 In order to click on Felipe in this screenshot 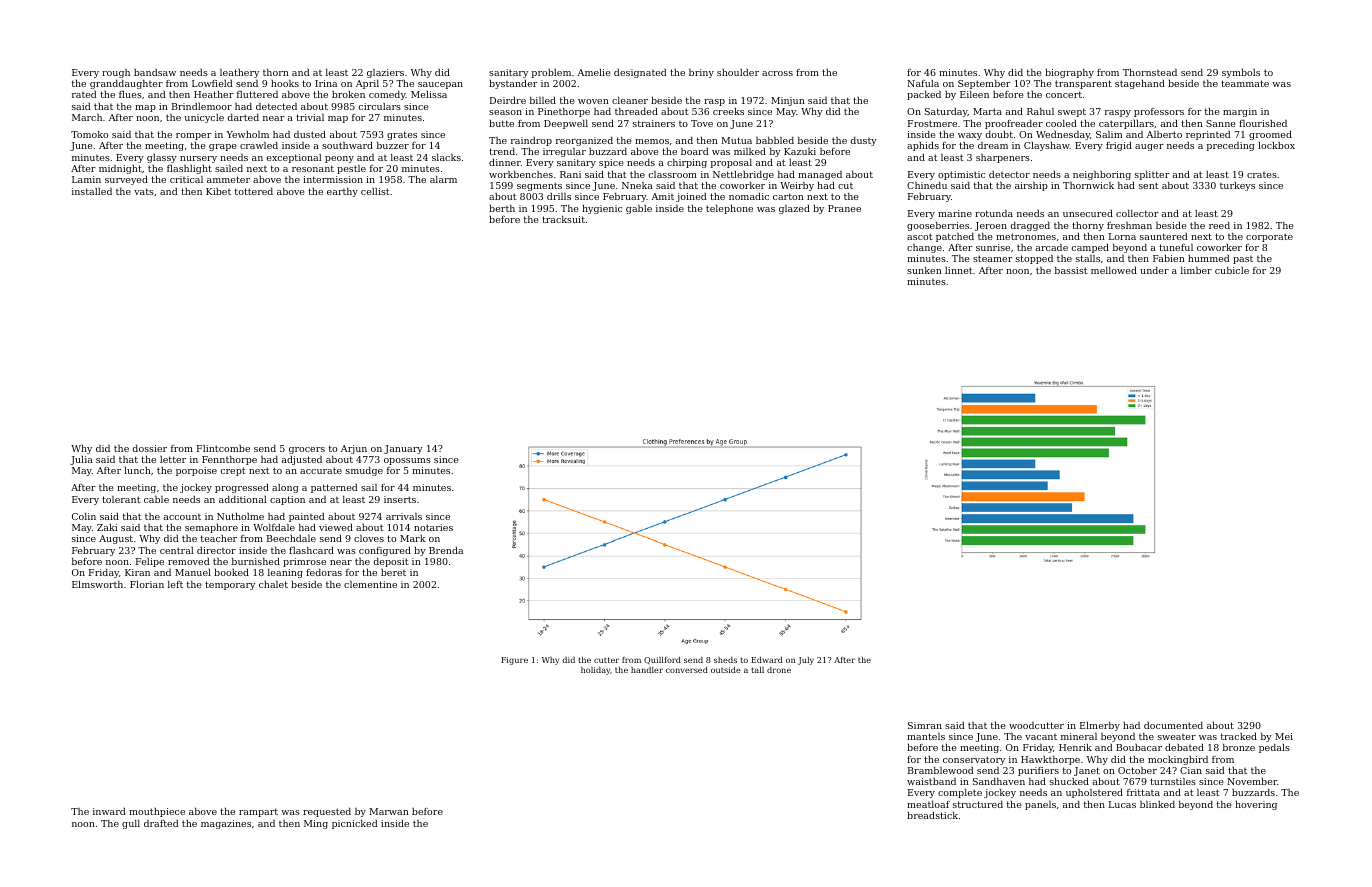, I will do `click(150, 562)`.
